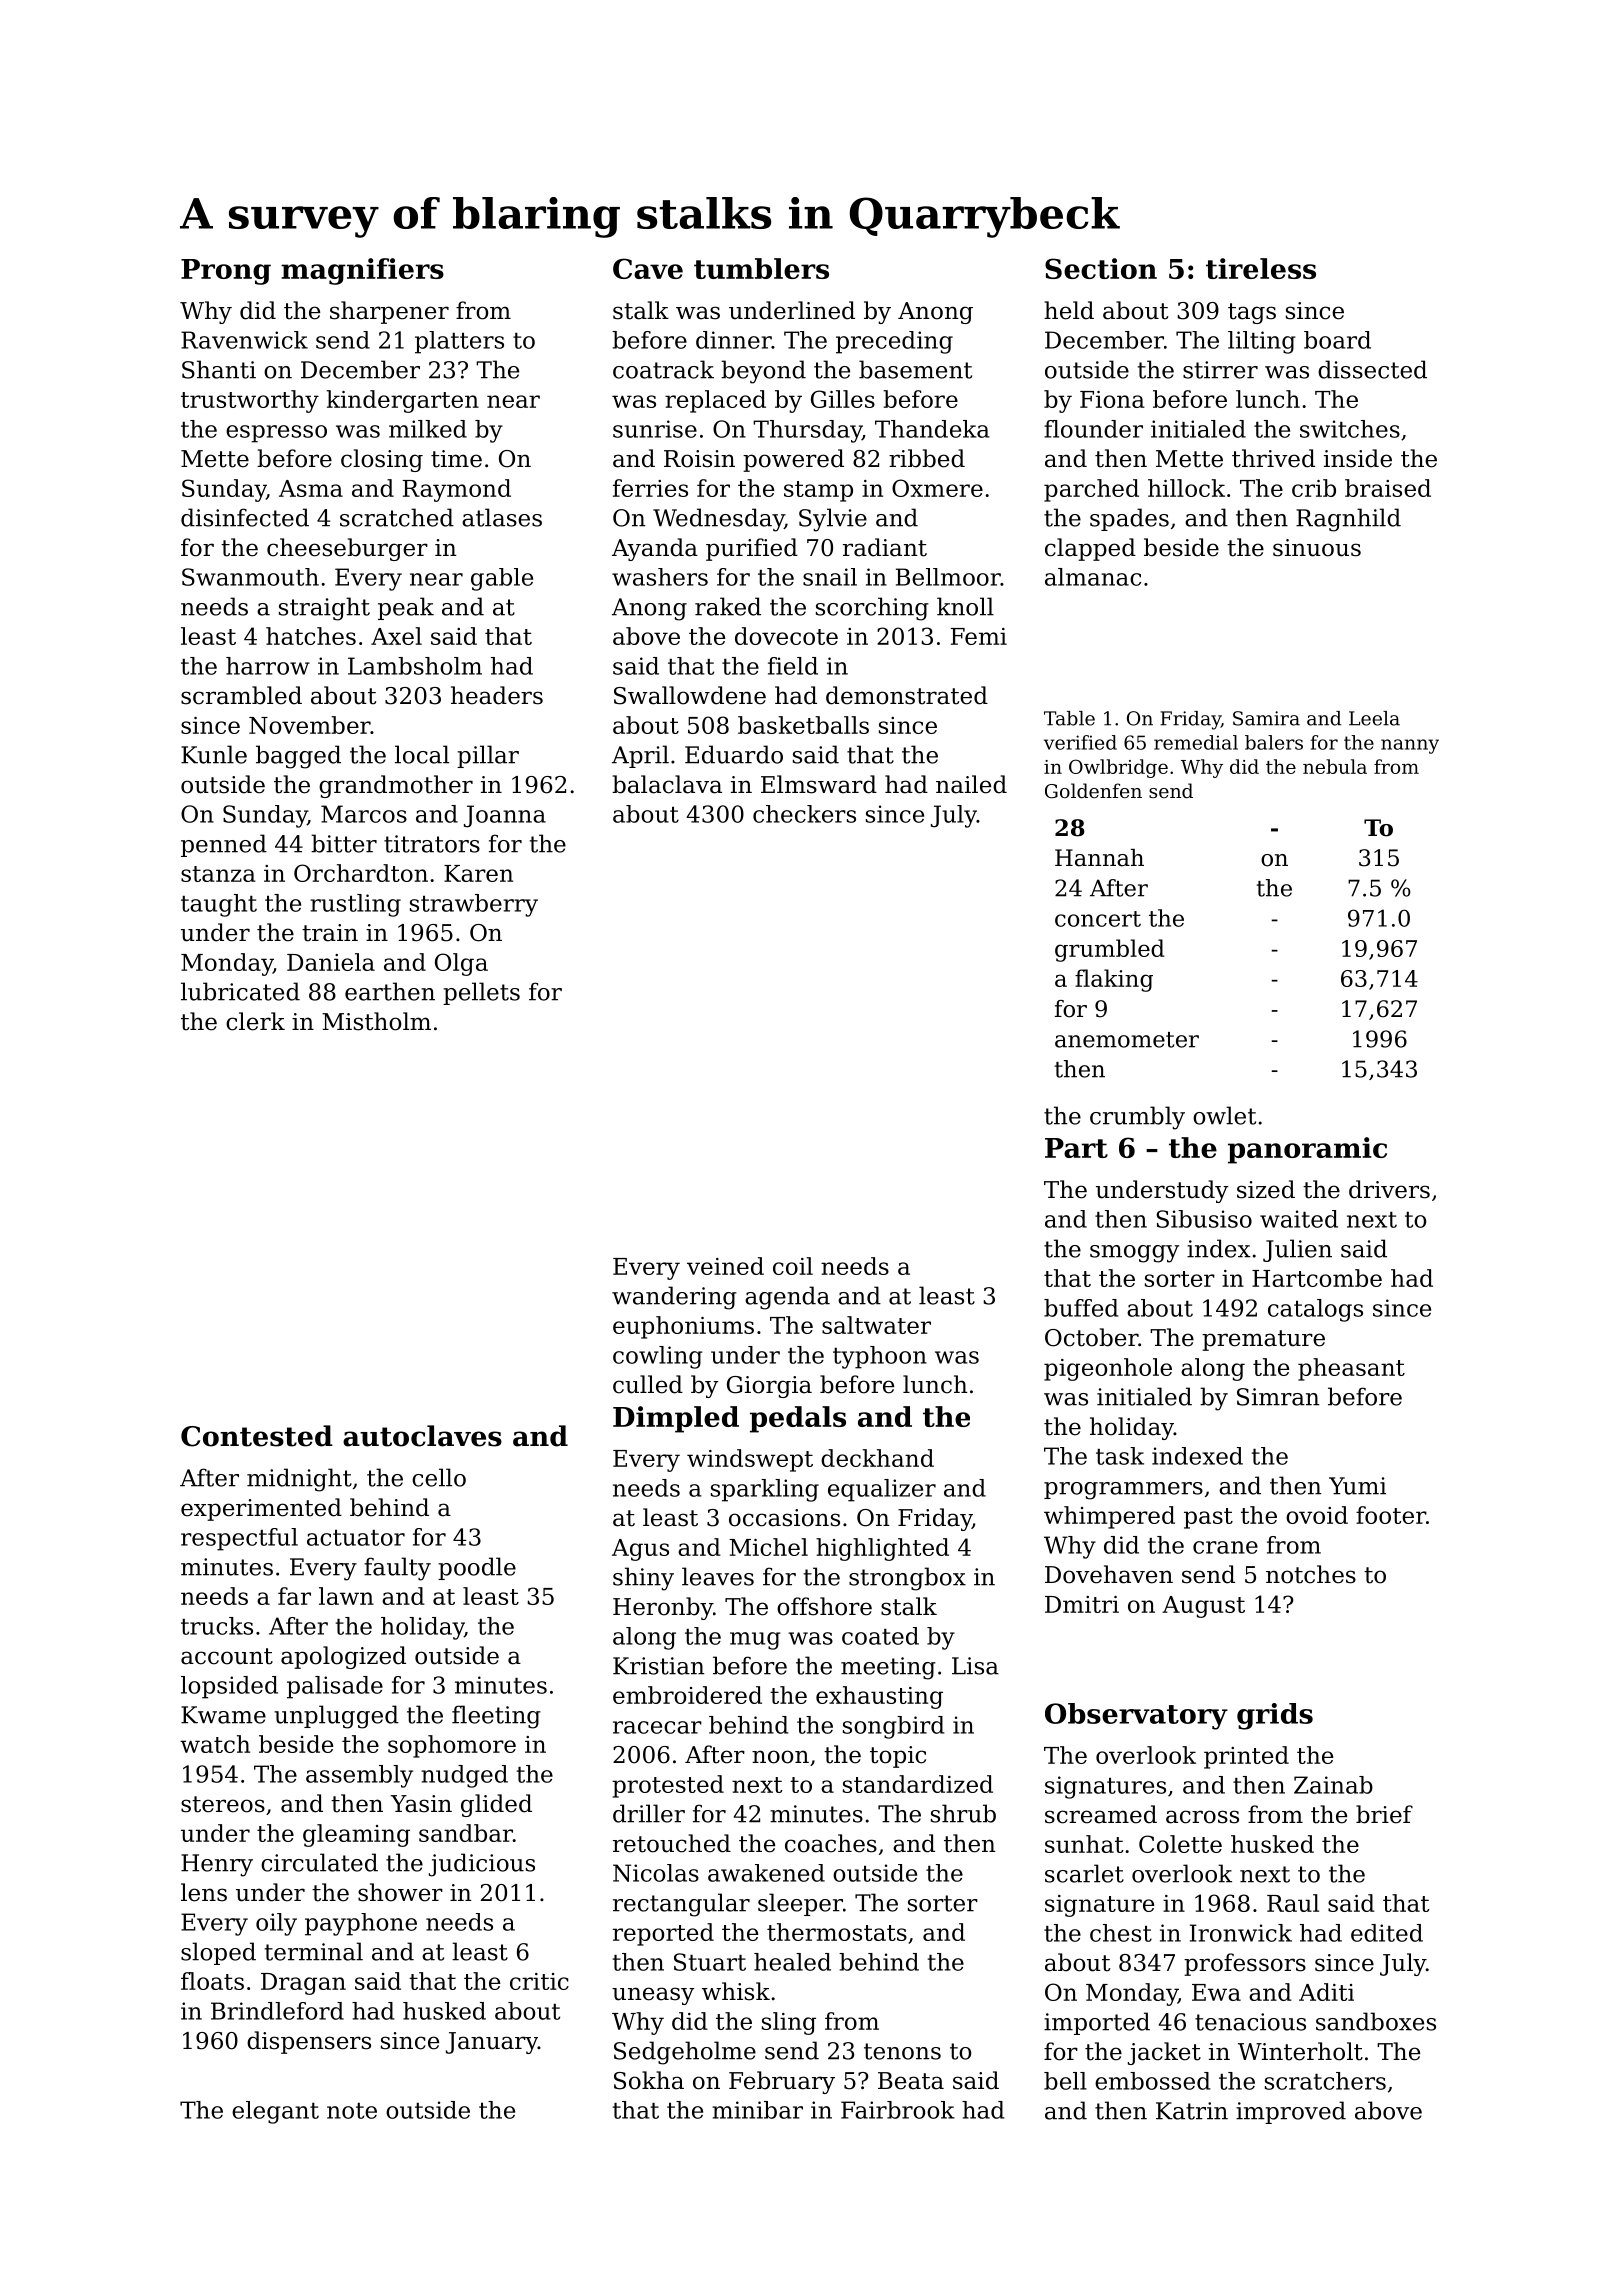 This screenshot has width=1620, height=2292. What do you see at coordinates (1204, 1219) in the screenshot?
I see `Sibusiso` at bounding box center [1204, 1219].
